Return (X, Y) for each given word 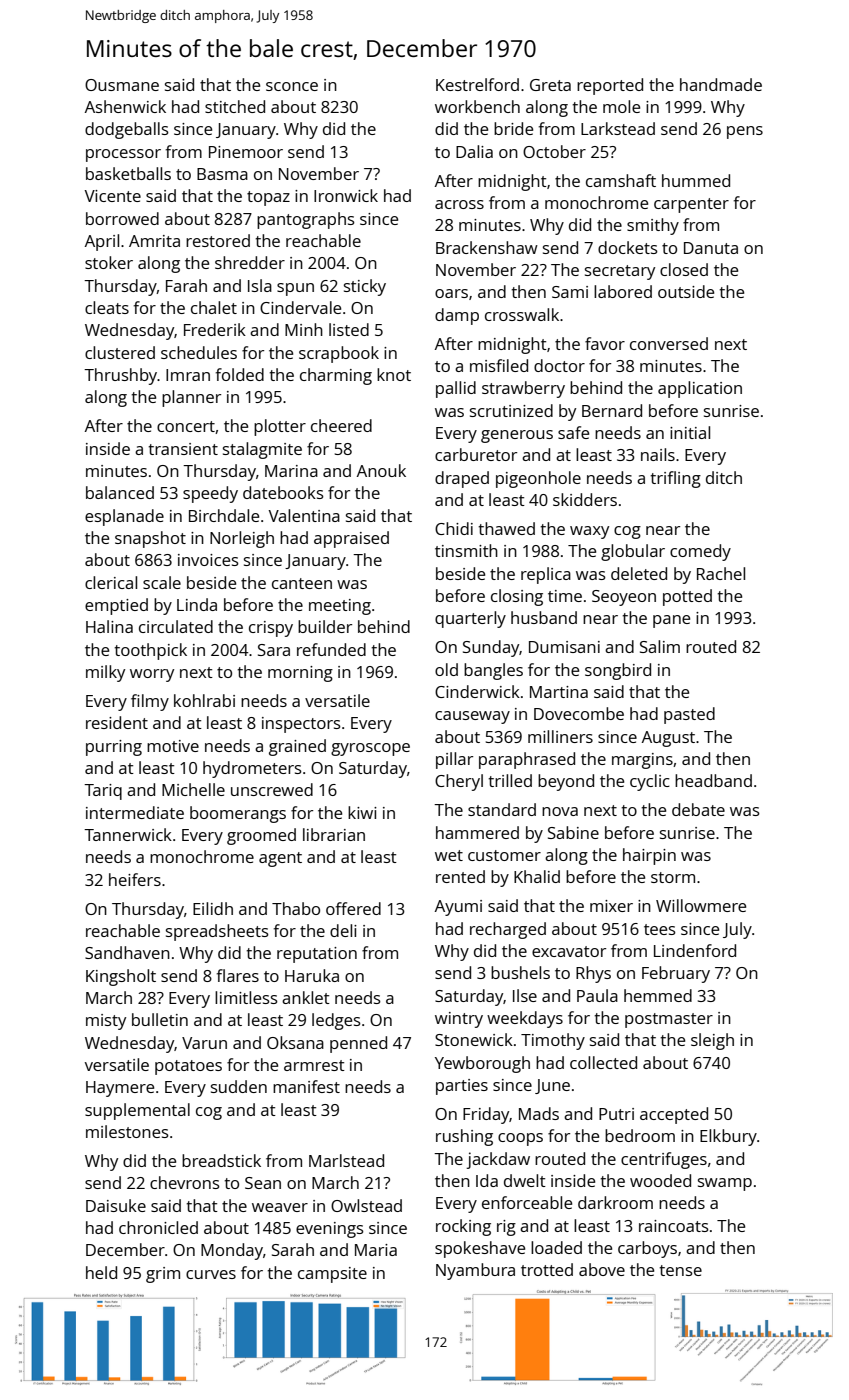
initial (690, 432)
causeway (472, 717)
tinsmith (466, 550)
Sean (263, 1183)
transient (183, 449)
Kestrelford (477, 84)
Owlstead (366, 1205)
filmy (150, 702)
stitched (235, 106)
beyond (566, 782)
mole (621, 106)
